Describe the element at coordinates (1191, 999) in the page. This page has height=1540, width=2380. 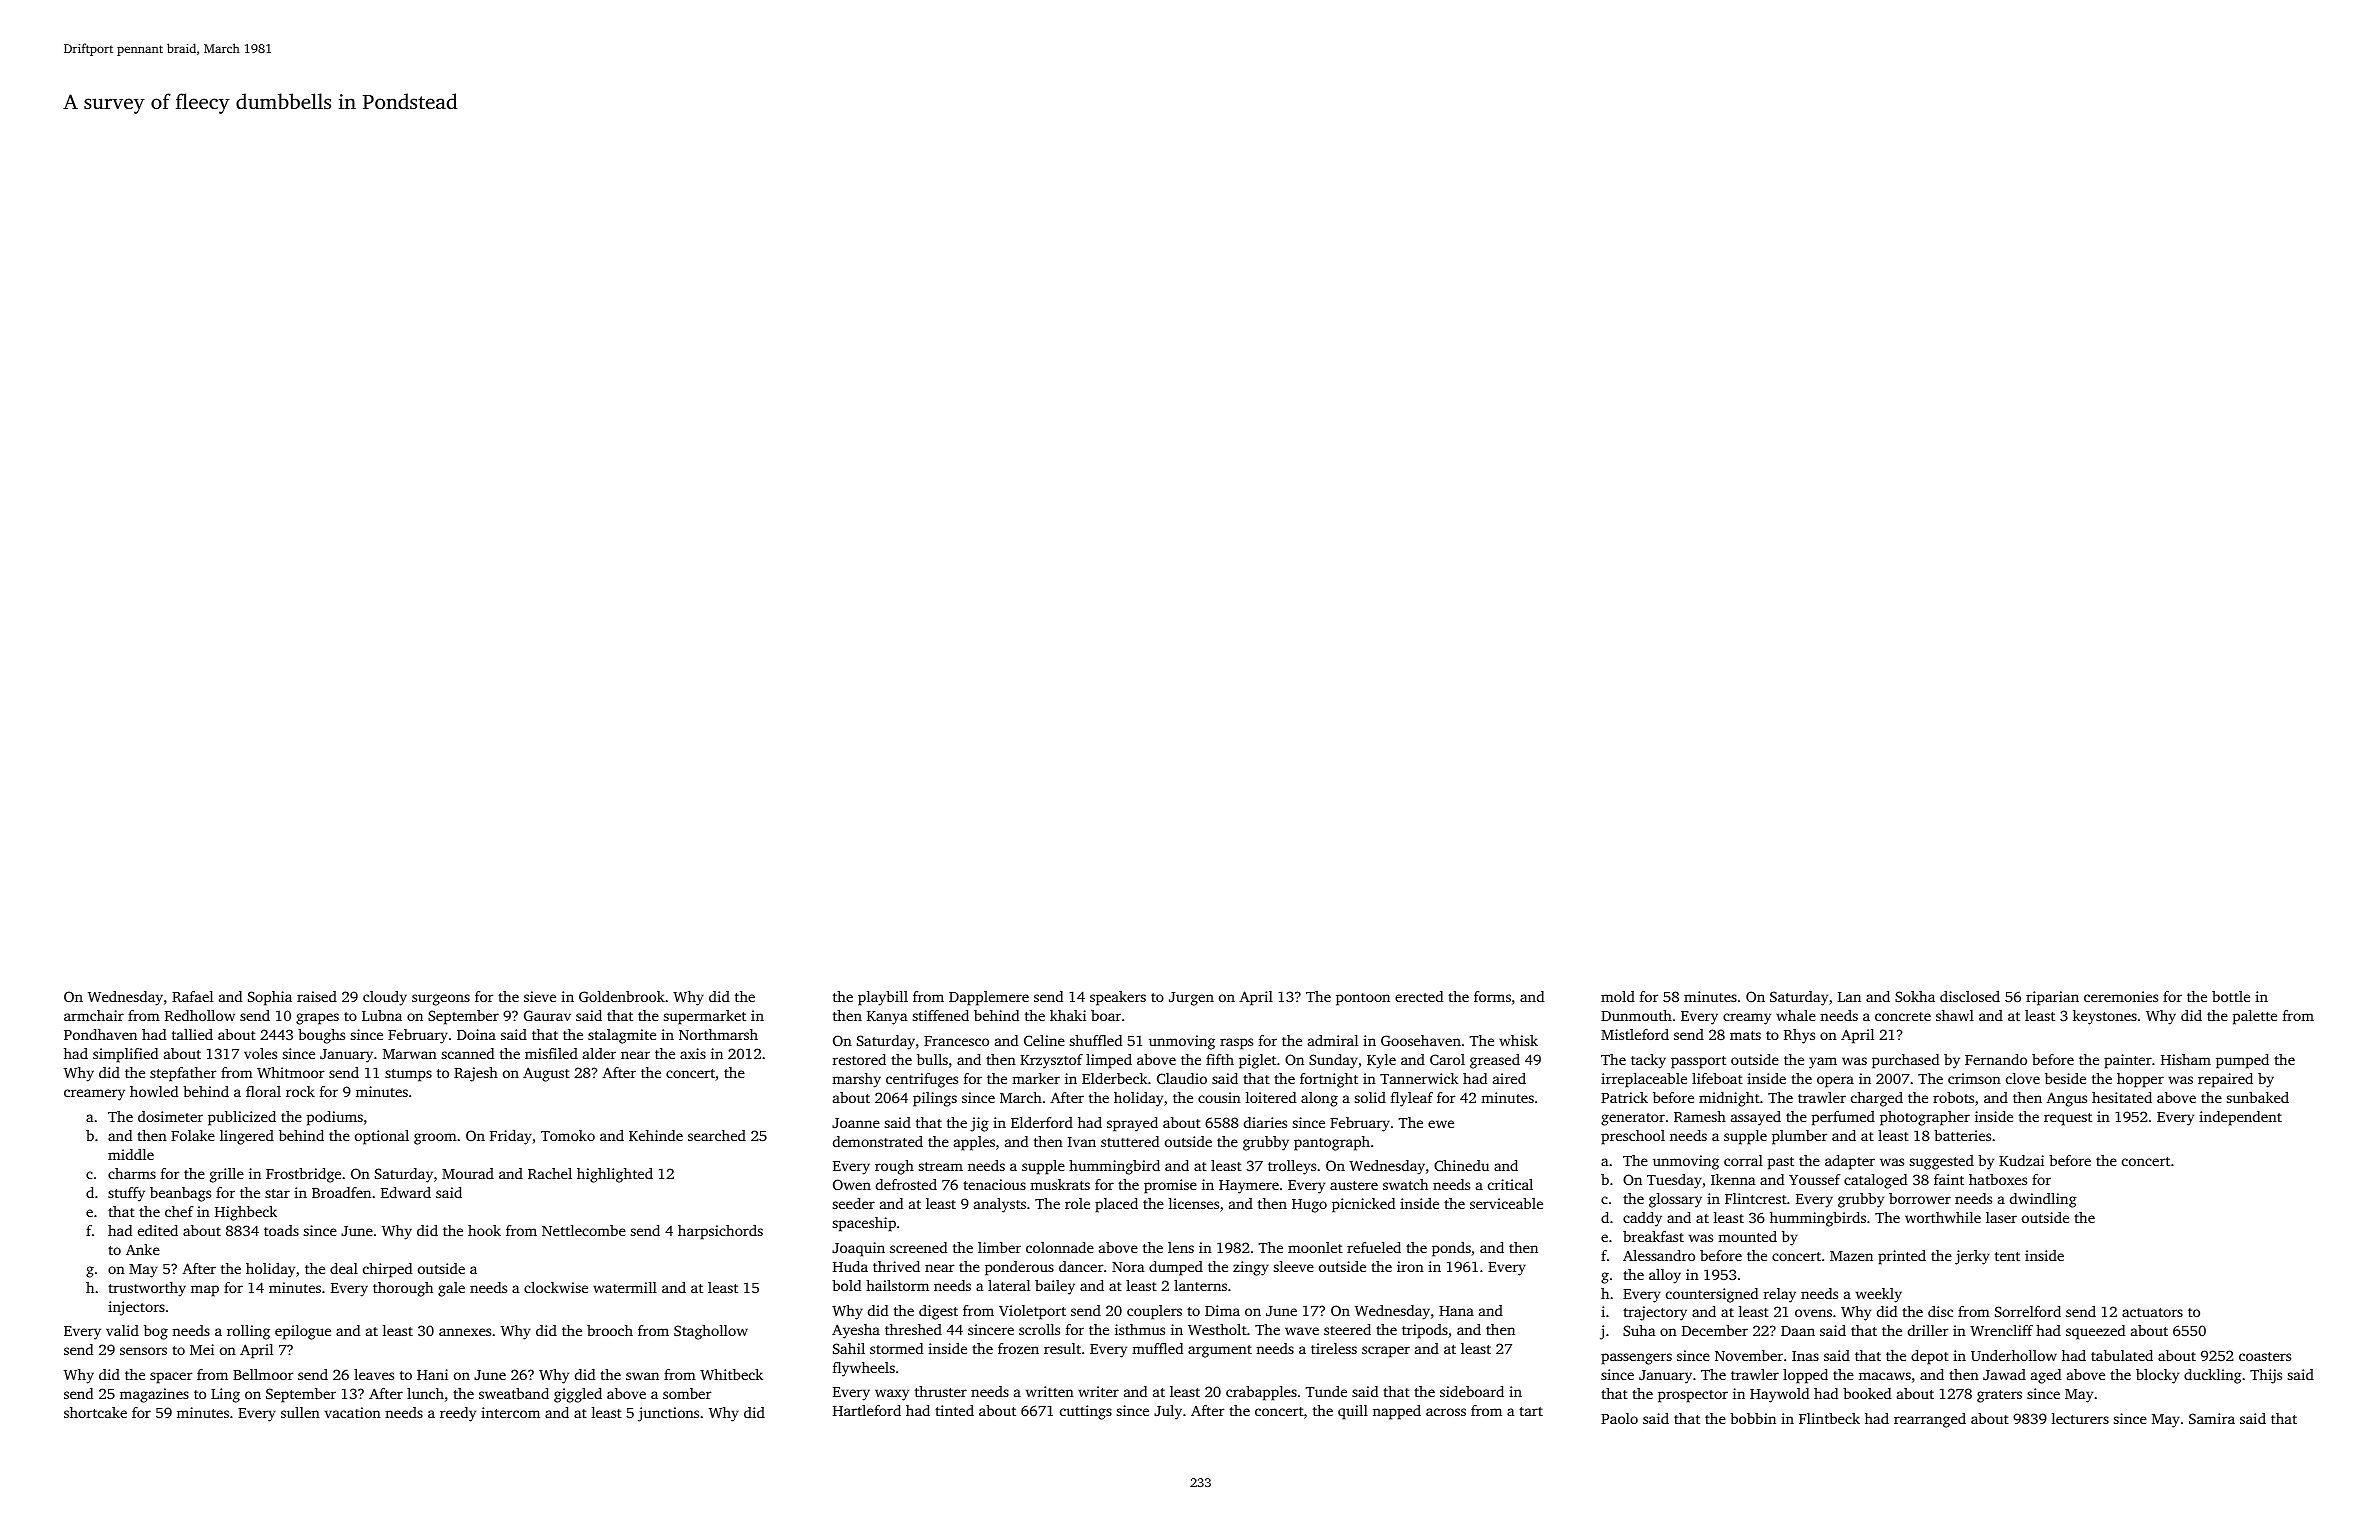
I see `Jurgen` at that location.
